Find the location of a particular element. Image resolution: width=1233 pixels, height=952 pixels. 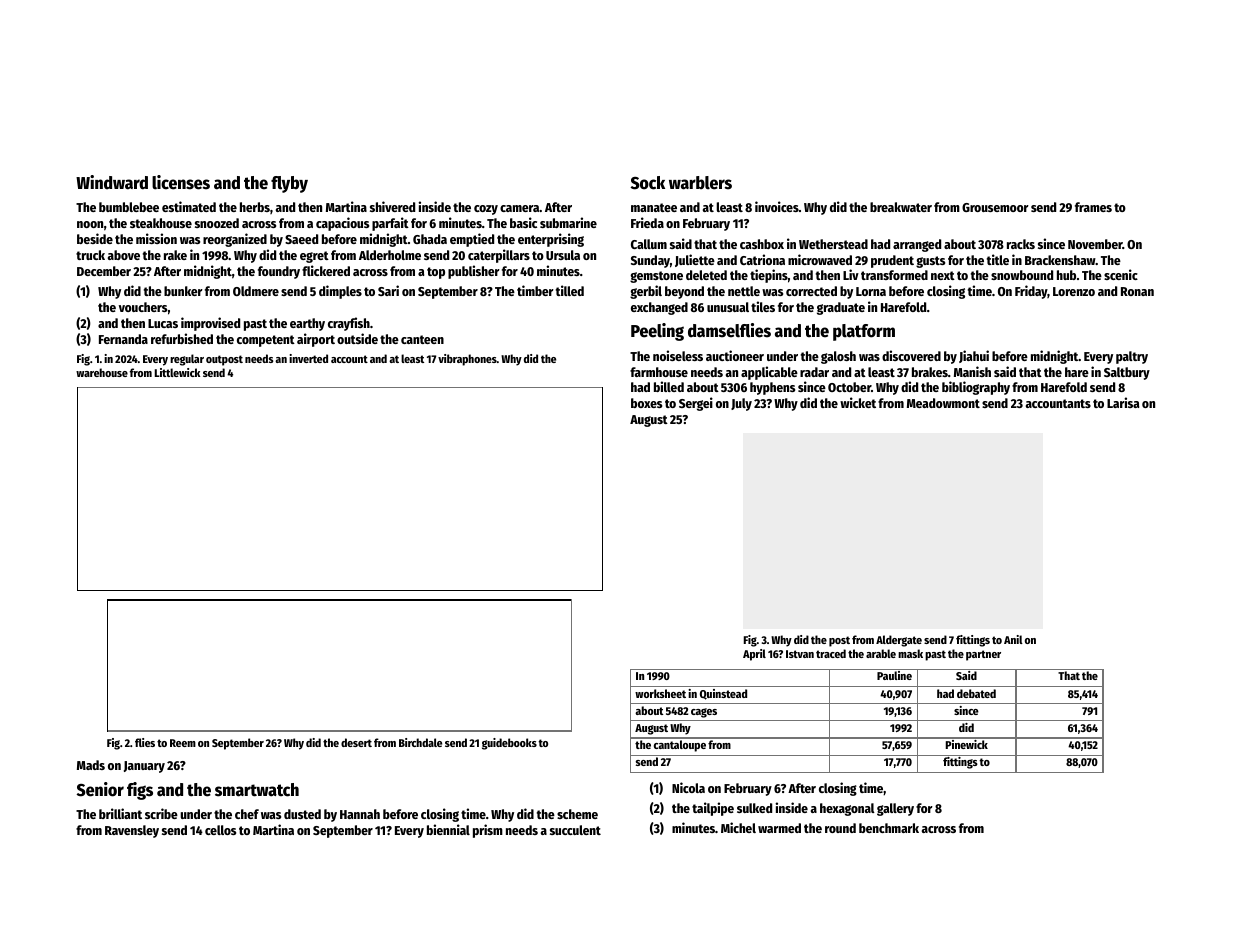

Aldergate is located at coordinates (899, 641).
